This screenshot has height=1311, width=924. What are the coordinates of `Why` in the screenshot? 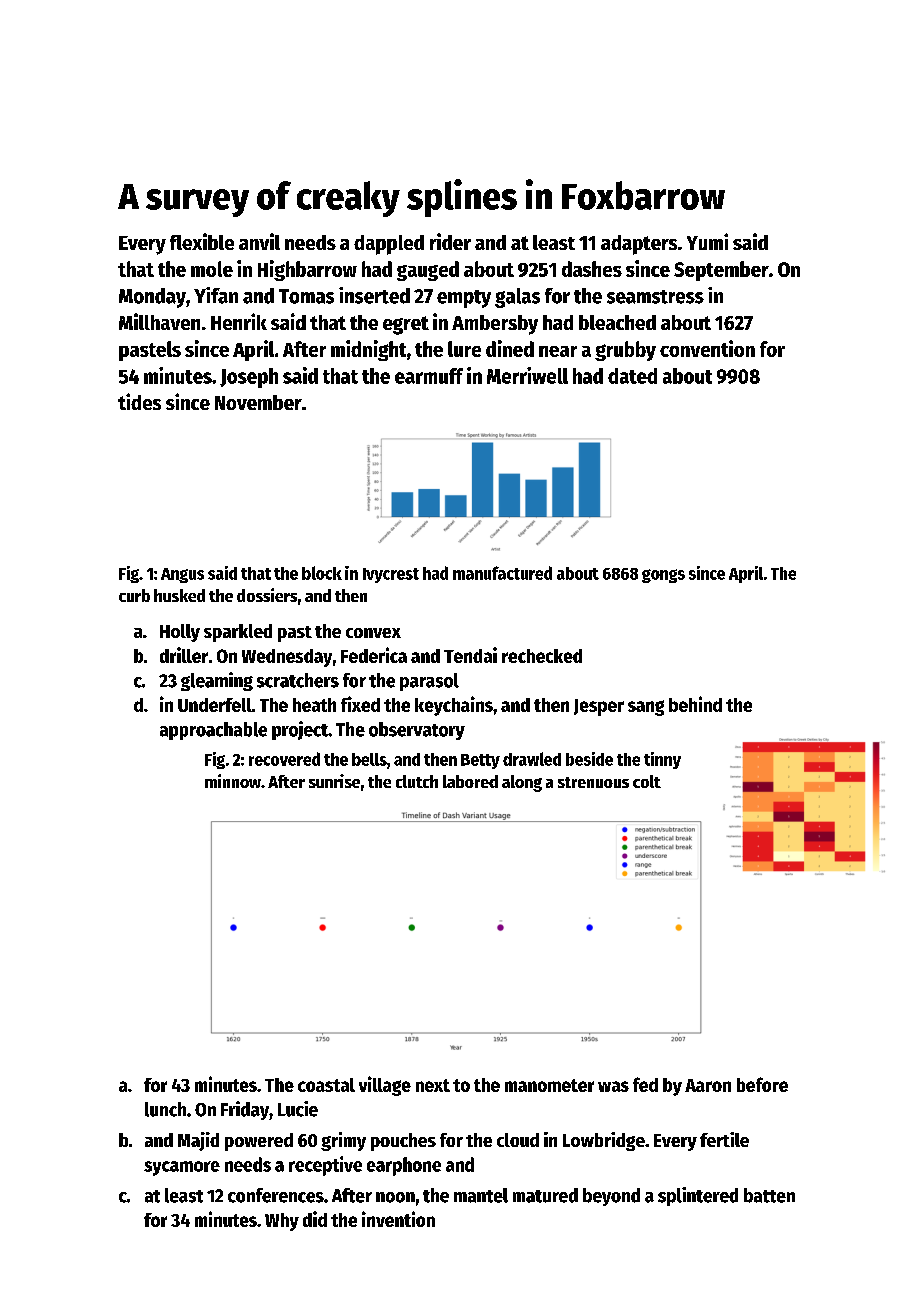 It's located at (282, 1222).
